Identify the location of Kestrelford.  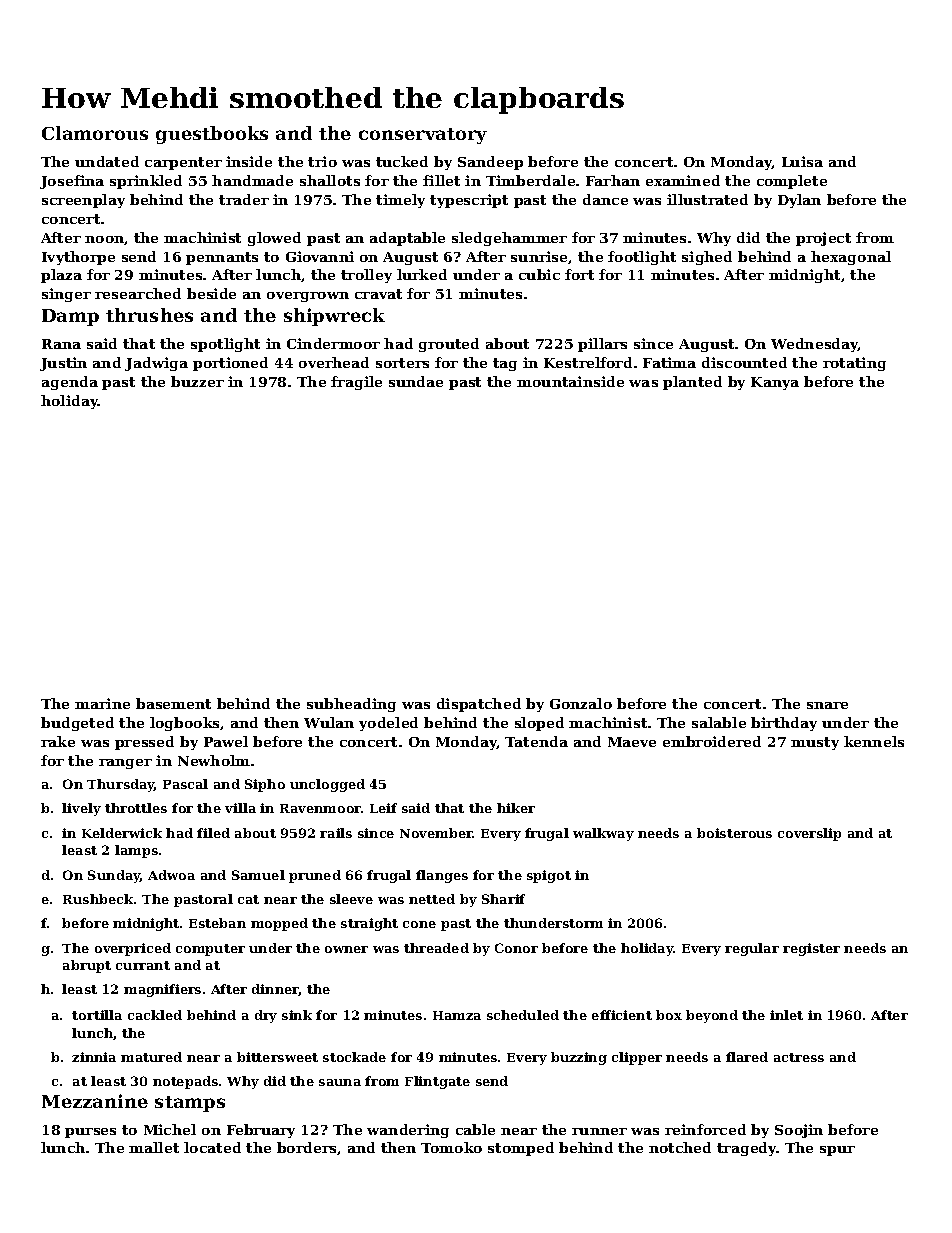
(588, 362).
